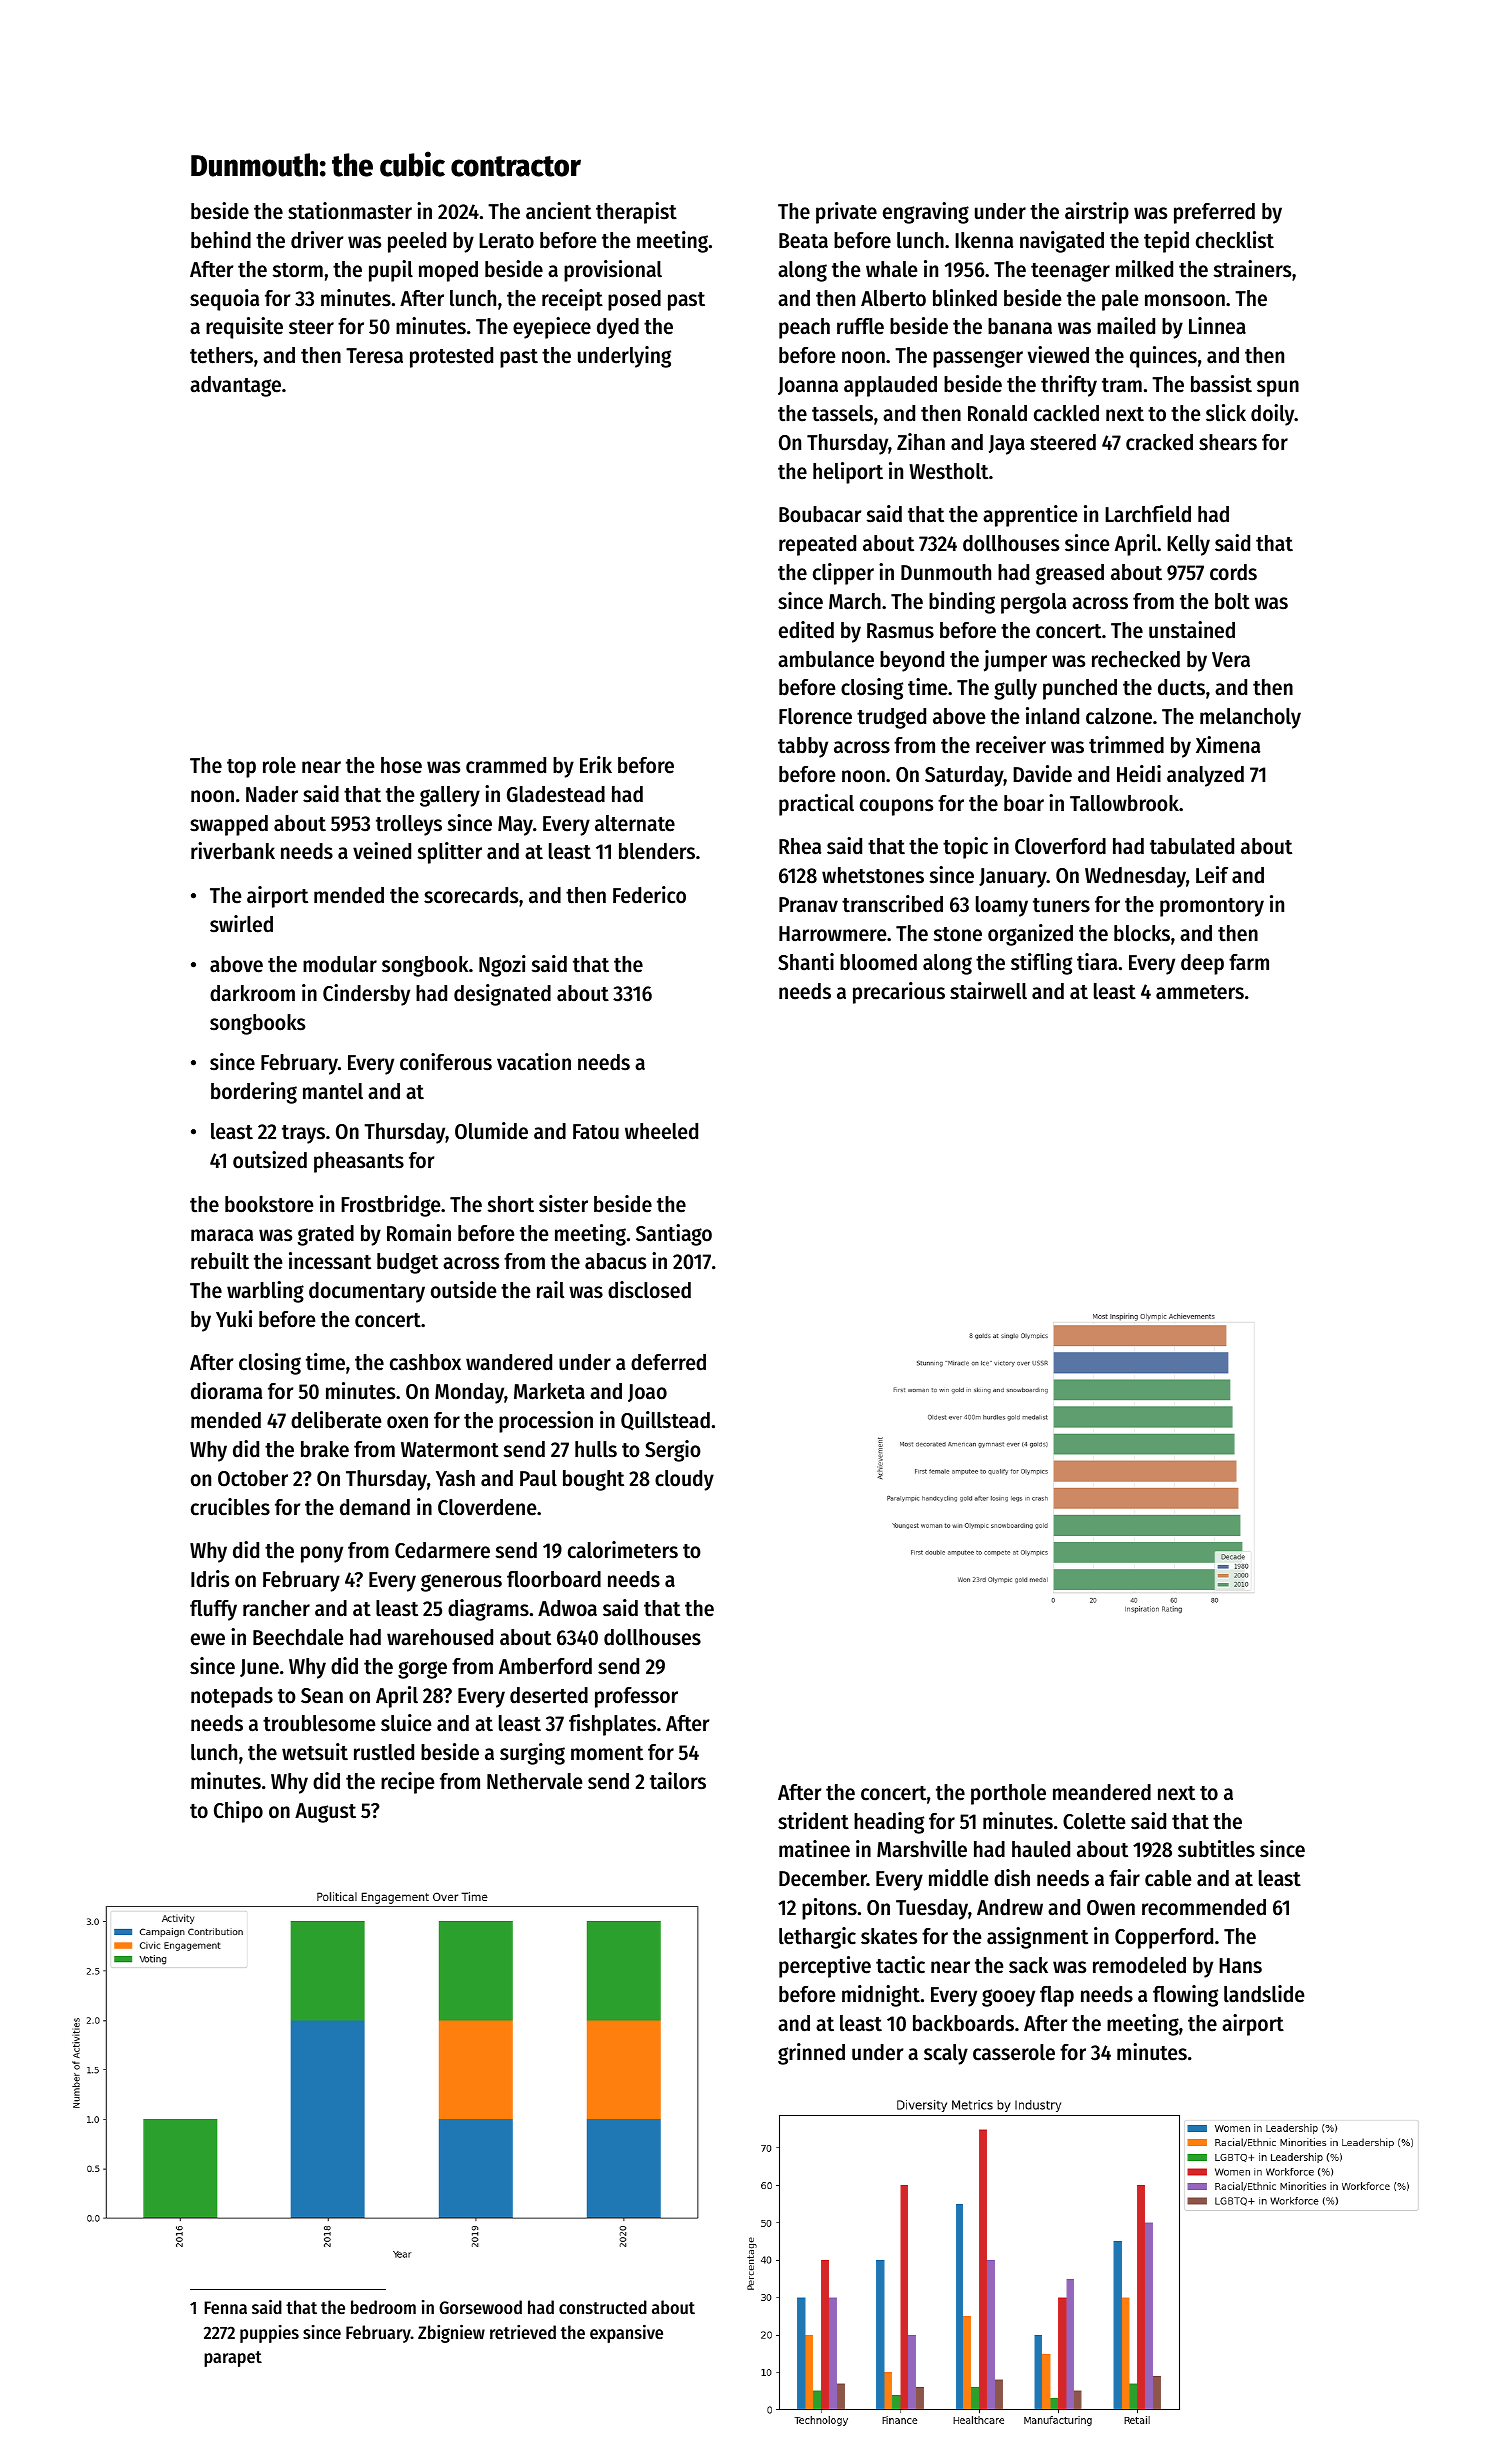 This screenshot has height=2464, width=1496. Describe the element at coordinates (1264, 1994) in the screenshot. I see `landslide` at that location.
